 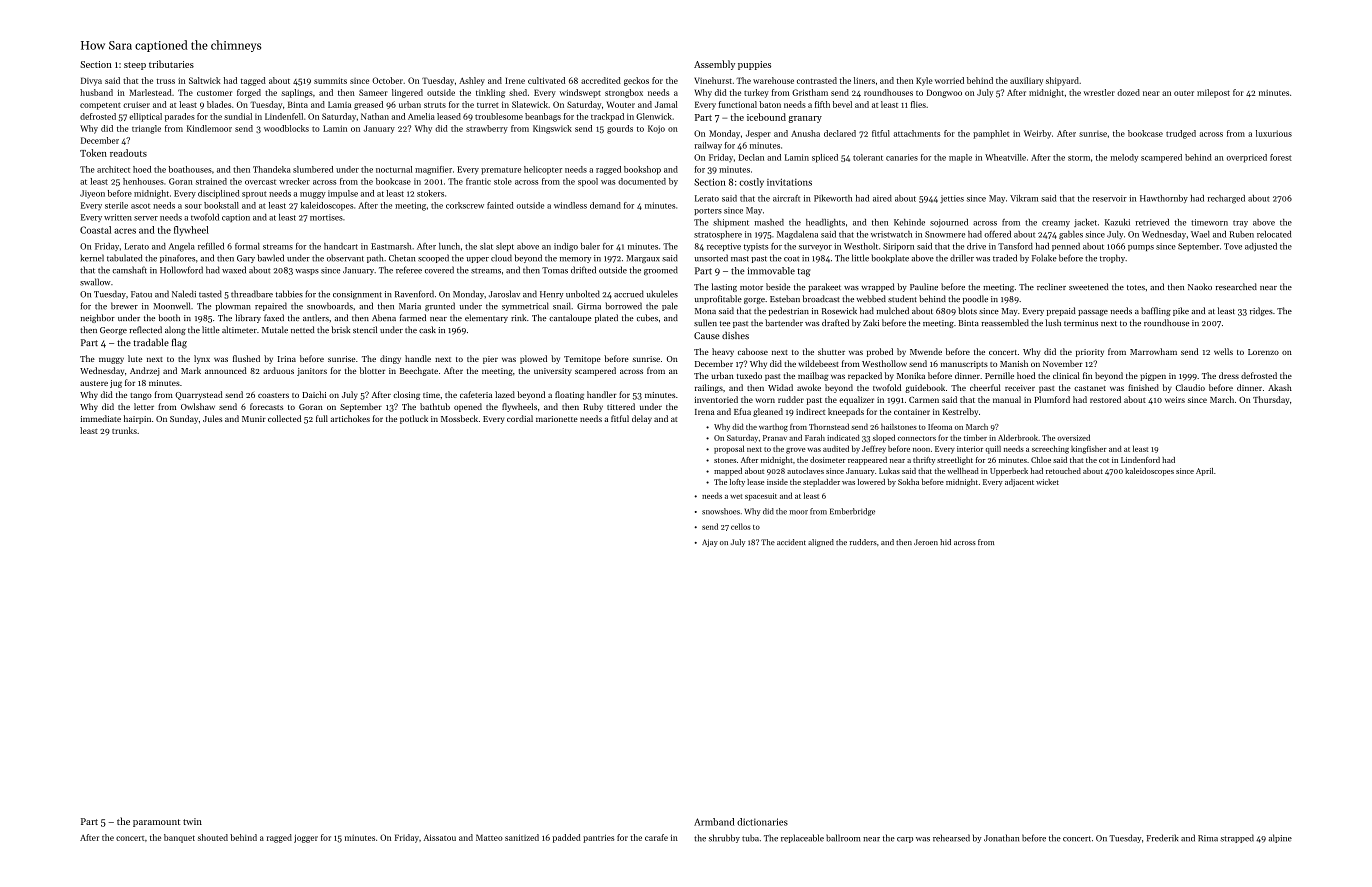 I want to click on Assembly, so click(x=714, y=65).
